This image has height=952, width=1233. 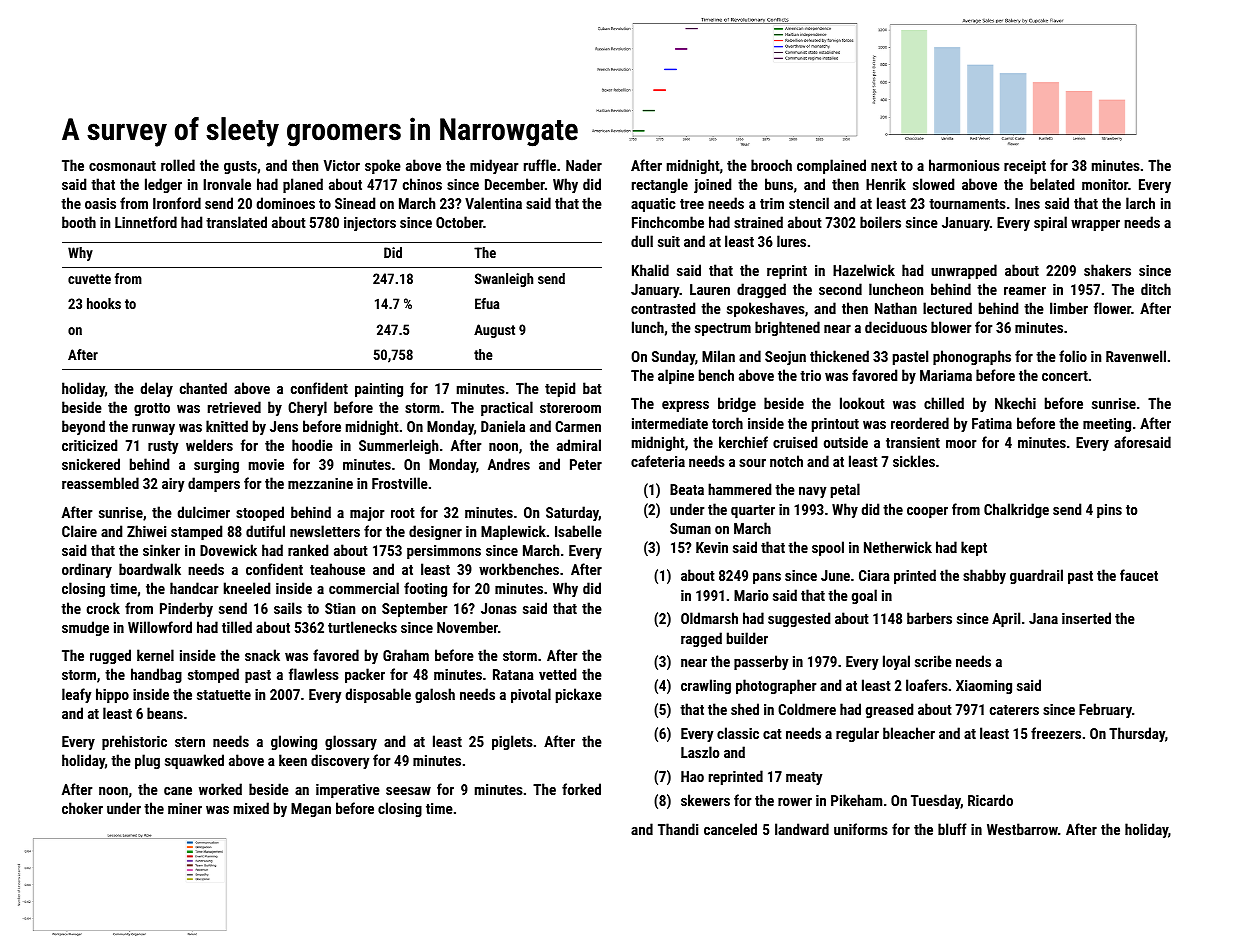 I want to click on Linnetford, so click(x=146, y=222).
